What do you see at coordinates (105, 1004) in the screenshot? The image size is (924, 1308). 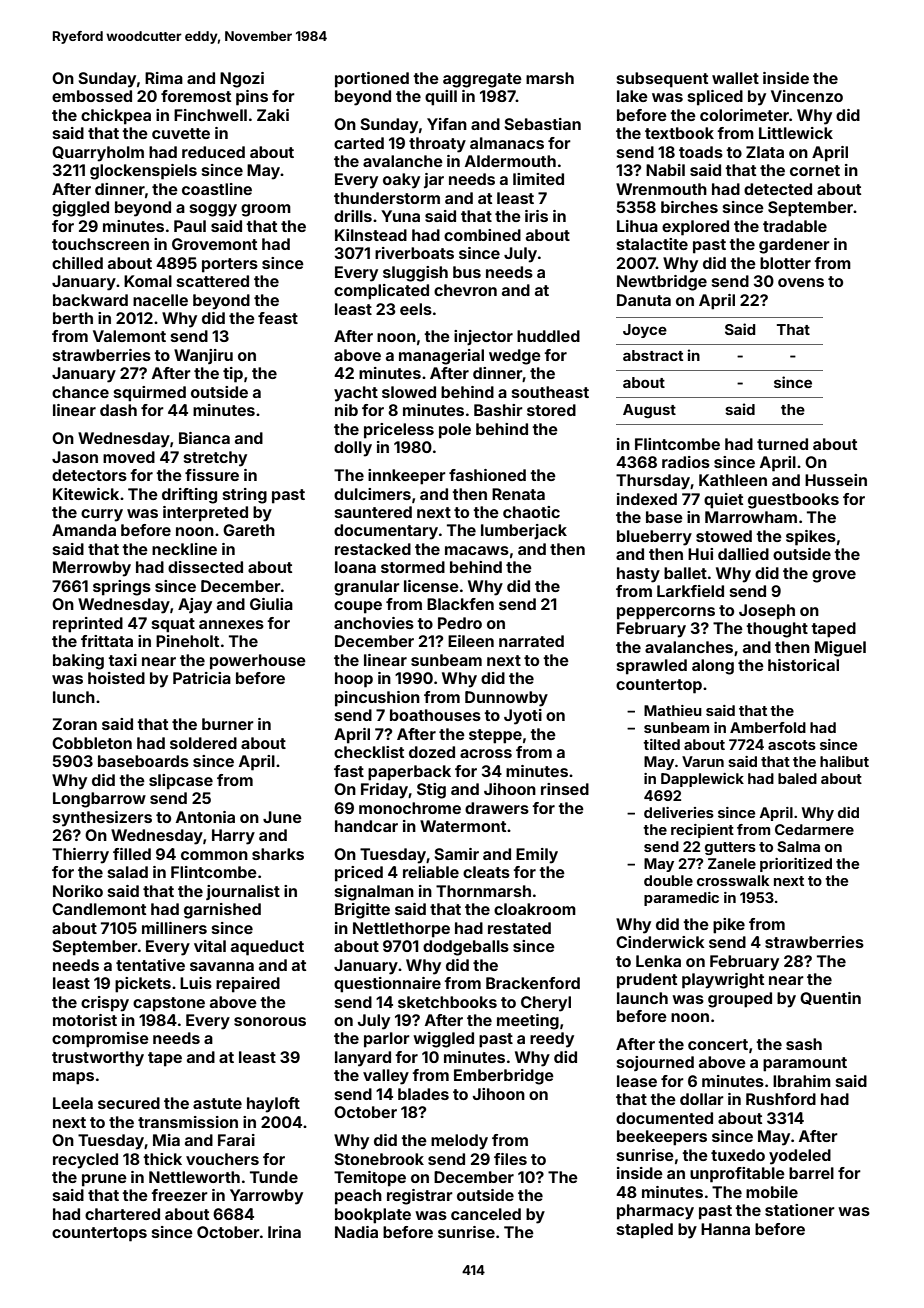 I see `crispy` at bounding box center [105, 1004].
